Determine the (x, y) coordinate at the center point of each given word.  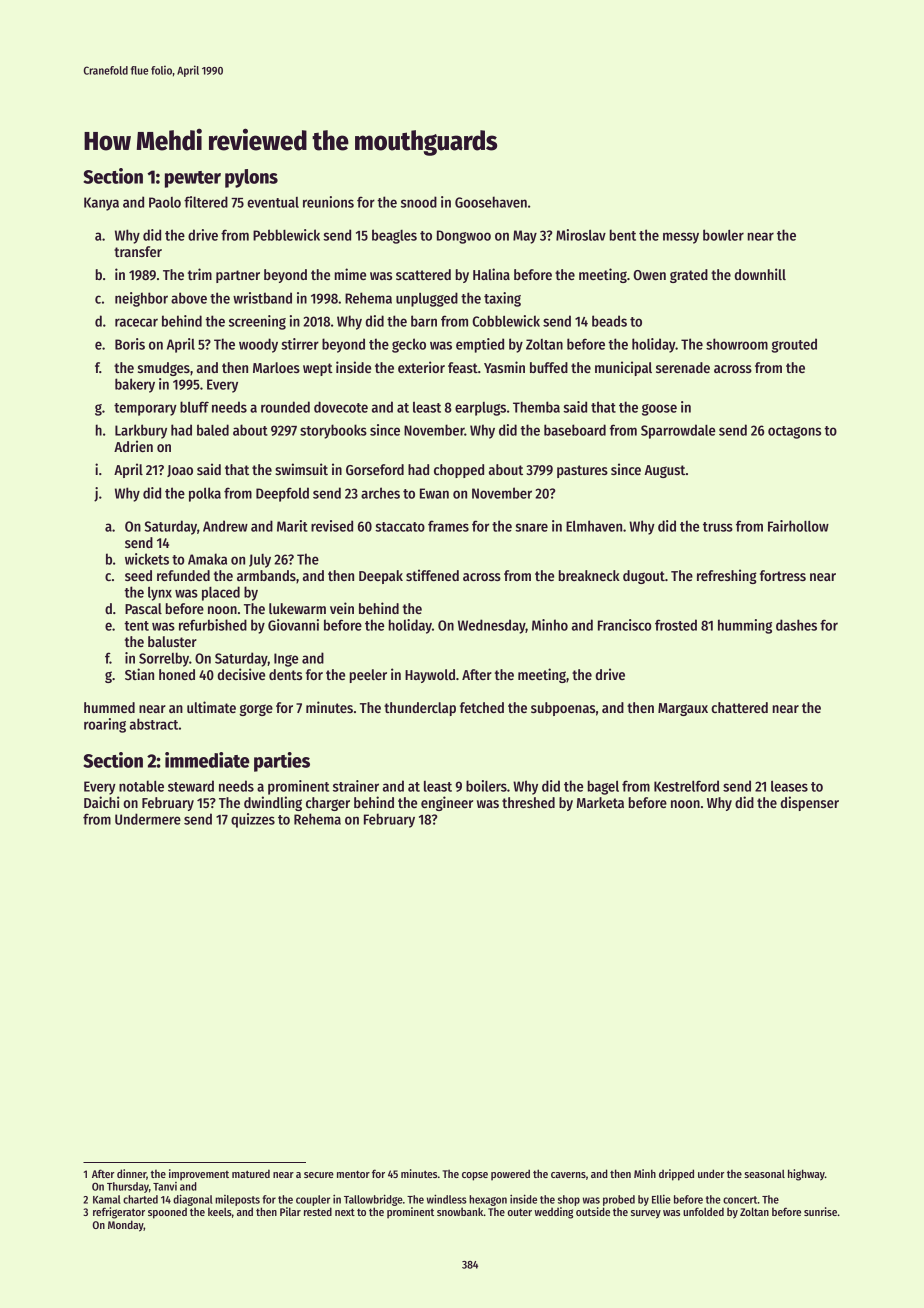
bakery (135, 385)
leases (789, 786)
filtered (206, 202)
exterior (421, 367)
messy (681, 238)
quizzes (253, 820)
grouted (794, 345)
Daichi (102, 802)
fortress (783, 575)
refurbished (213, 625)
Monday (126, 1226)
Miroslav (581, 235)
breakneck (589, 575)
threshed (528, 802)
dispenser (809, 803)
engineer (447, 803)
